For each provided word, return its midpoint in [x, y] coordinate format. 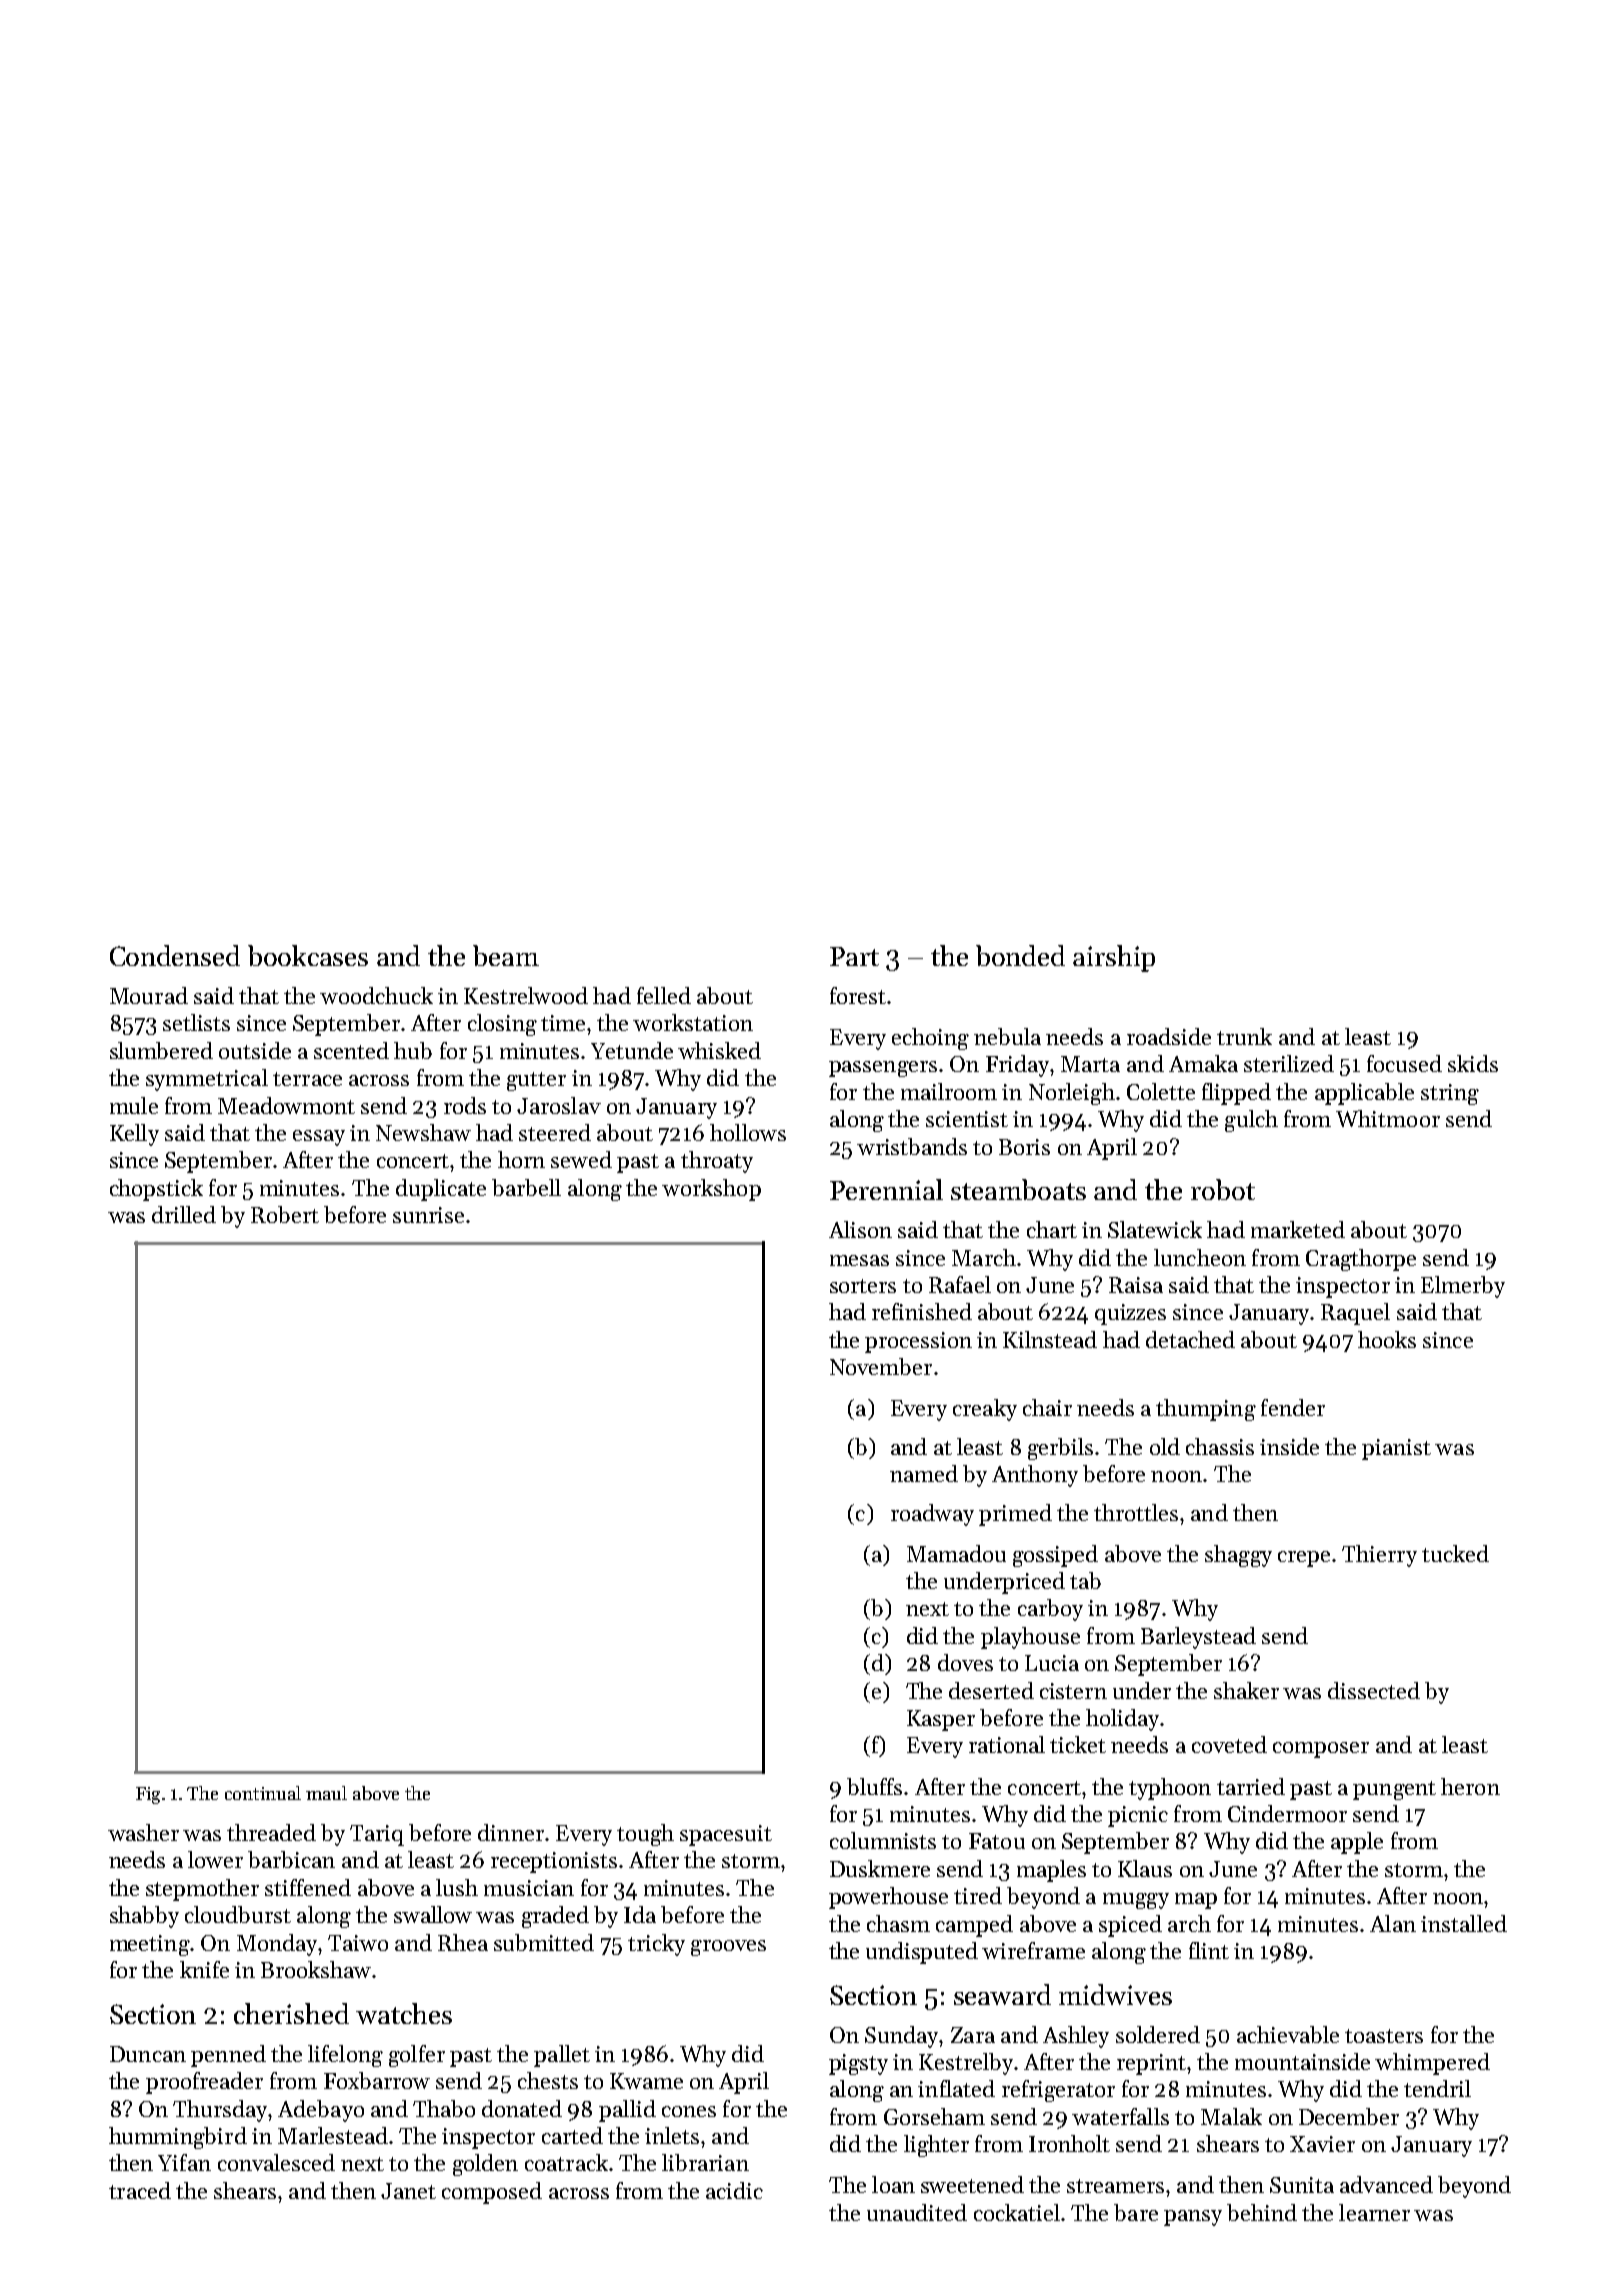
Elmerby [1463, 1287]
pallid [627, 2111]
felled [664, 995]
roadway [932, 1515]
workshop [711, 1190]
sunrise [428, 1215]
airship [1114, 958]
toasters [1384, 2036]
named [924, 1473]
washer [143, 1832]
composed [492, 2193]
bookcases [308, 955]
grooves [728, 1948]
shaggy [1238, 1556]
